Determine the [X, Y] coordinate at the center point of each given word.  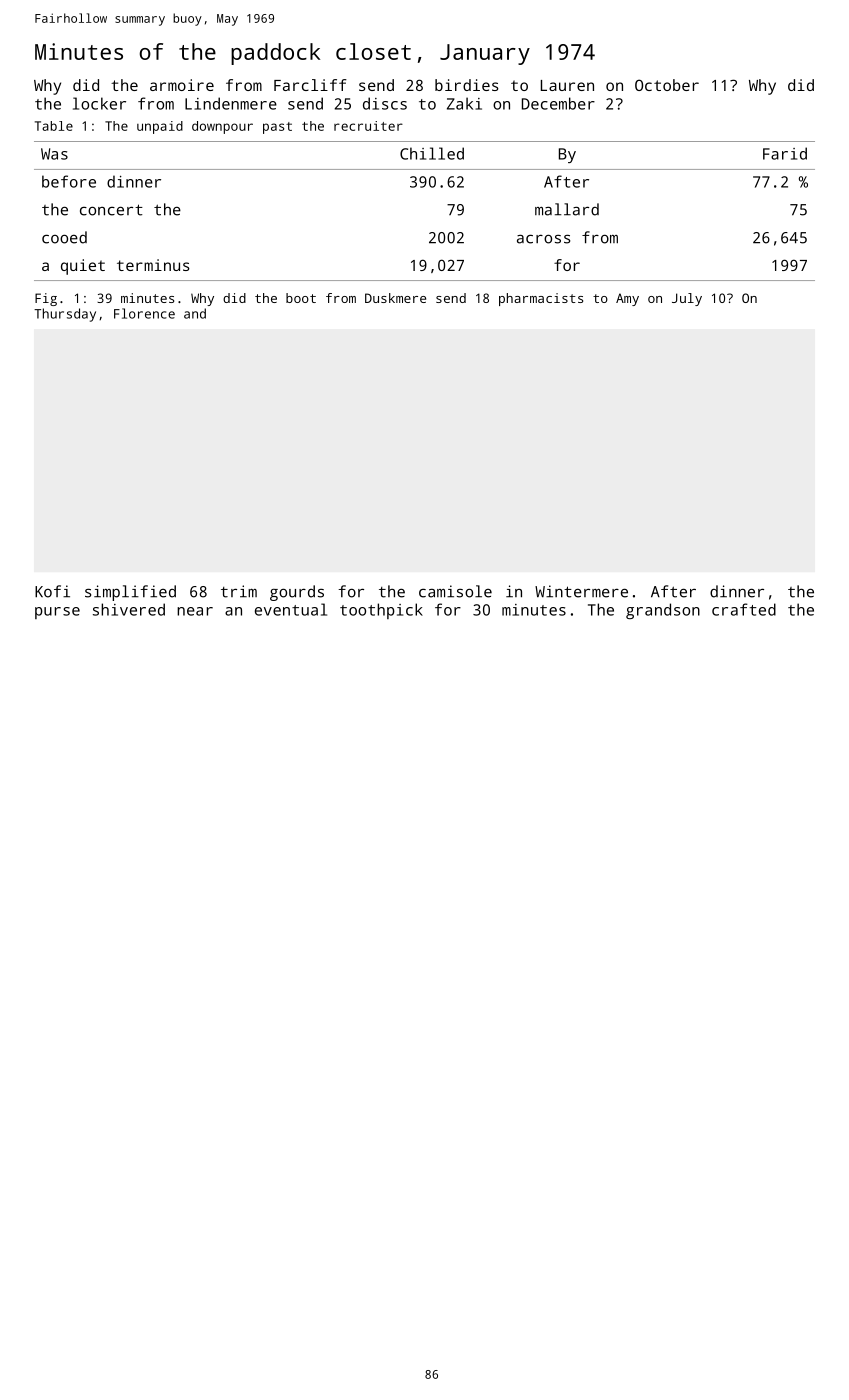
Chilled [432, 153]
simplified [130, 593]
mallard [567, 209]
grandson [663, 611]
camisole [455, 591]
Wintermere [581, 591]
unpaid [160, 127]
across [543, 239]
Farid [785, 153]
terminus [153, 265]
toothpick [381, 611]
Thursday [65, 315]
